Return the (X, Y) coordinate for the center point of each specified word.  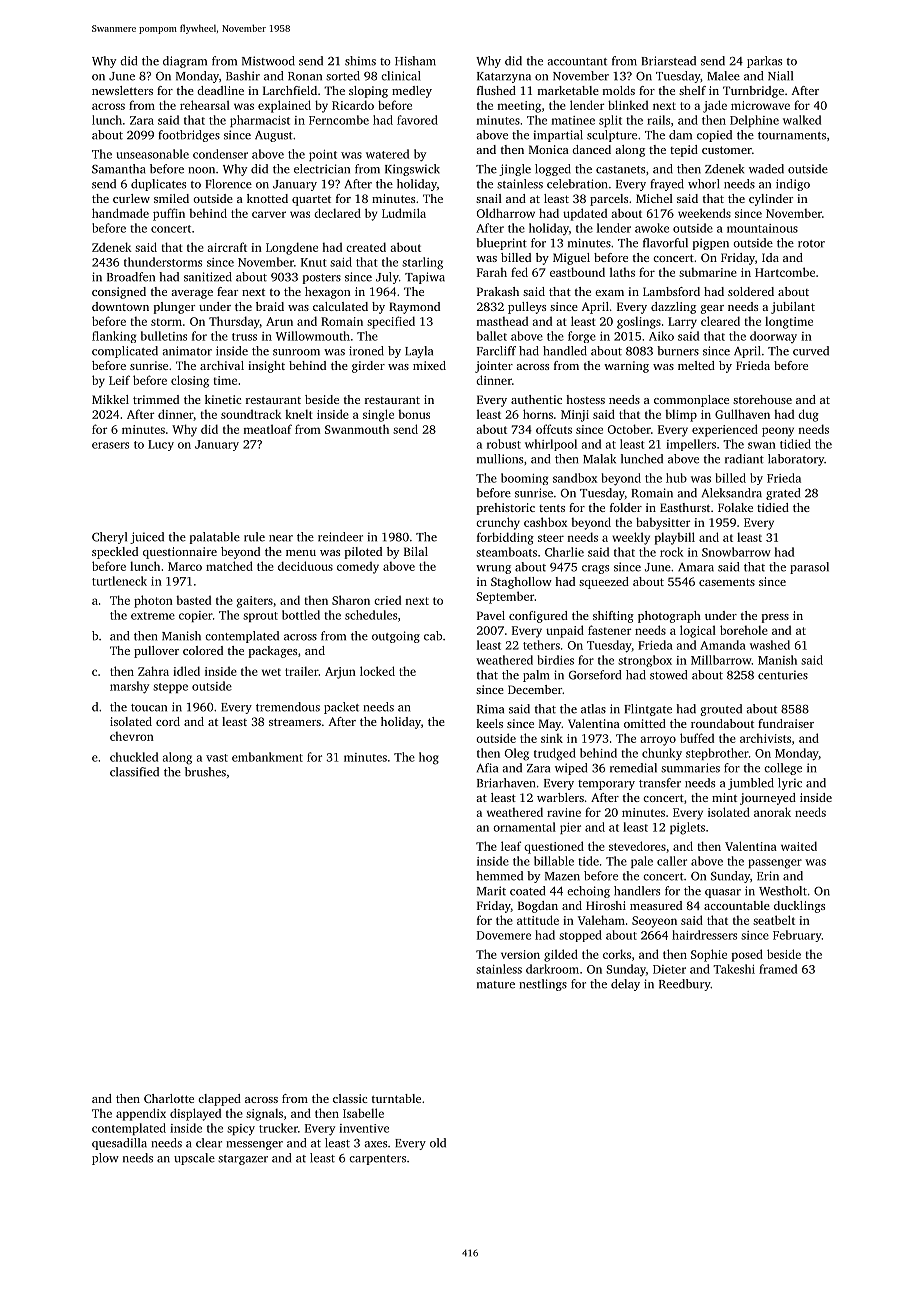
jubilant (793, 308)
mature (496, 985)
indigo (793, 185)
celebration (577, 184)
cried (387, 600)
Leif (119, 380)
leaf (511, 846)
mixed (429, 365)
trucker (278, 1128)
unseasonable (153, 154)
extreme (153, 616)
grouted (721, 710)
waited (799, 846)
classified (134, 772)
